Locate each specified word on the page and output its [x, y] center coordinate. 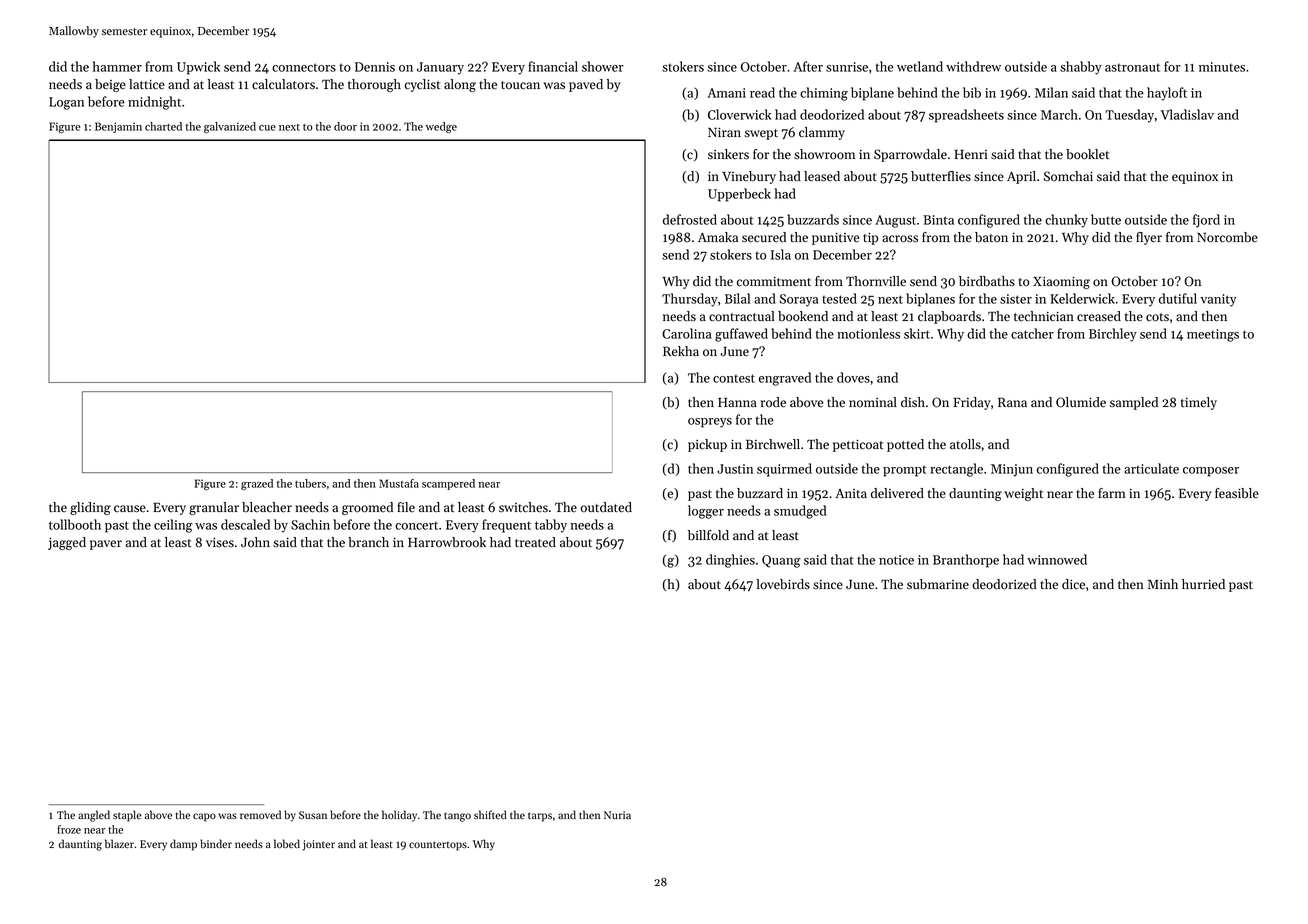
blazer [119, 843]
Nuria [617, 815]
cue [267, 128]
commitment [774, 282]
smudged [800, 512]
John [255, 542]
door [345, 126]
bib [972, 92]
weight [1023, 494]
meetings [1213, 335]
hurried [1203, 584]
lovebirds [783, 584]
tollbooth [75, 524]
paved [586, 85]
